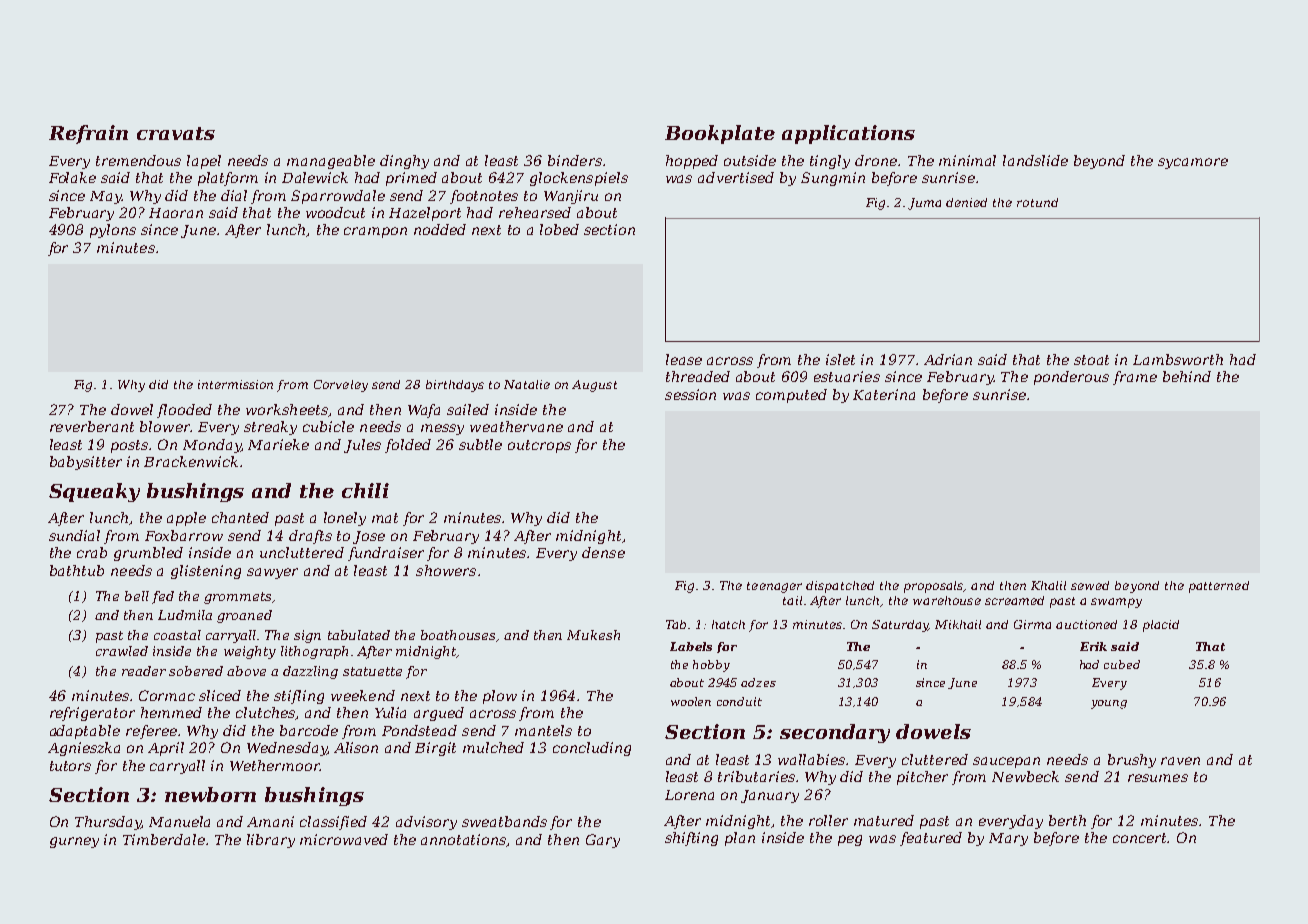 This screenshot has height=924, width=1308. I want to click on computed, so click(791, 396).
